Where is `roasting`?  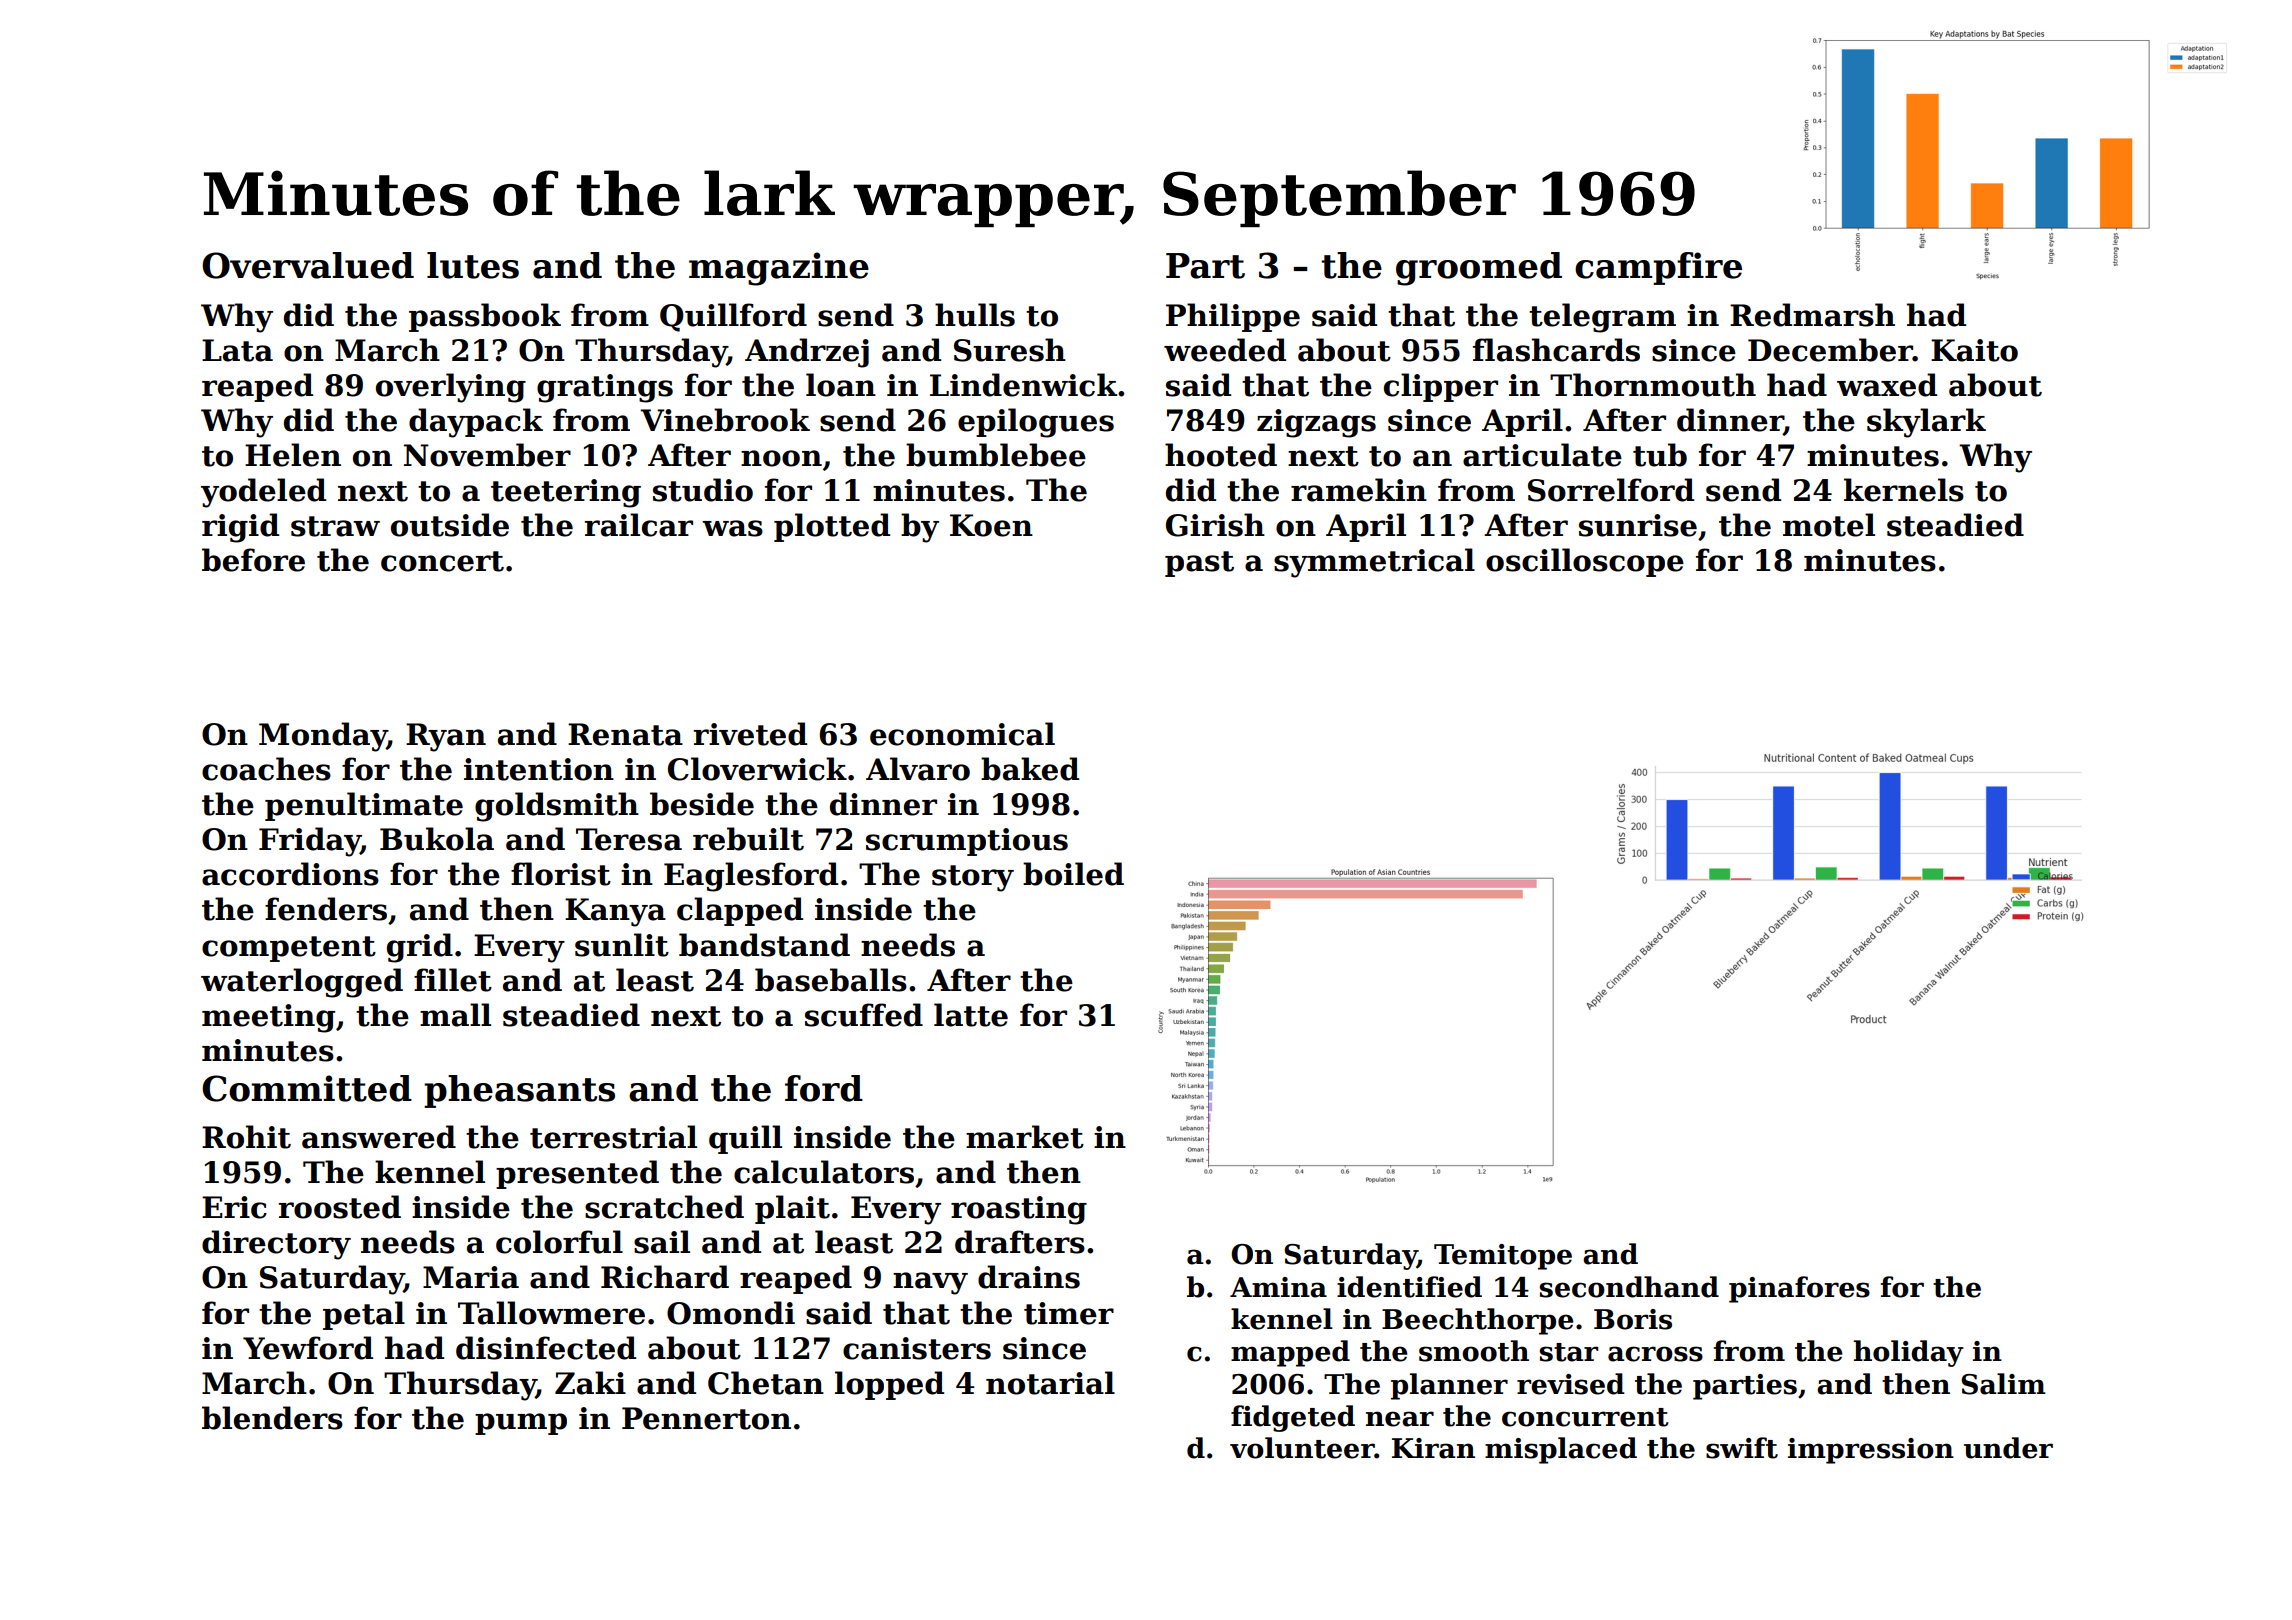
roasting is located at coordinates (1019, 1210).
